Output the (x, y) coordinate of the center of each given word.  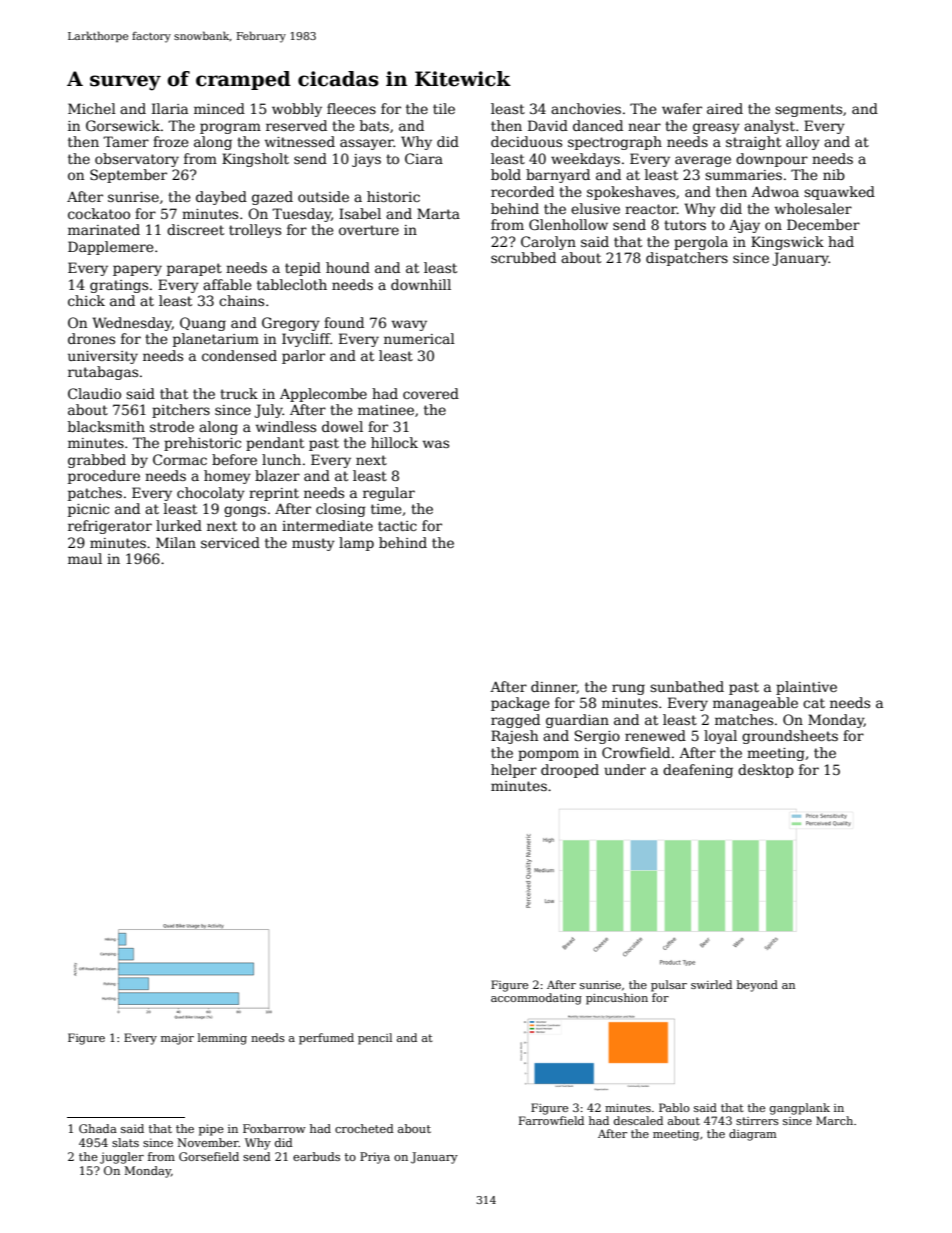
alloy (803, 143)
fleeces (351, 108)
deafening (698, 771)
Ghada (98, 1128)
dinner (554, 687)
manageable (755, 704)
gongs (245, 511)
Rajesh (514, 737)
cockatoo (99, 213)
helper (514, 771)
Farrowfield (551, 1120)
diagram (753, 1135)
